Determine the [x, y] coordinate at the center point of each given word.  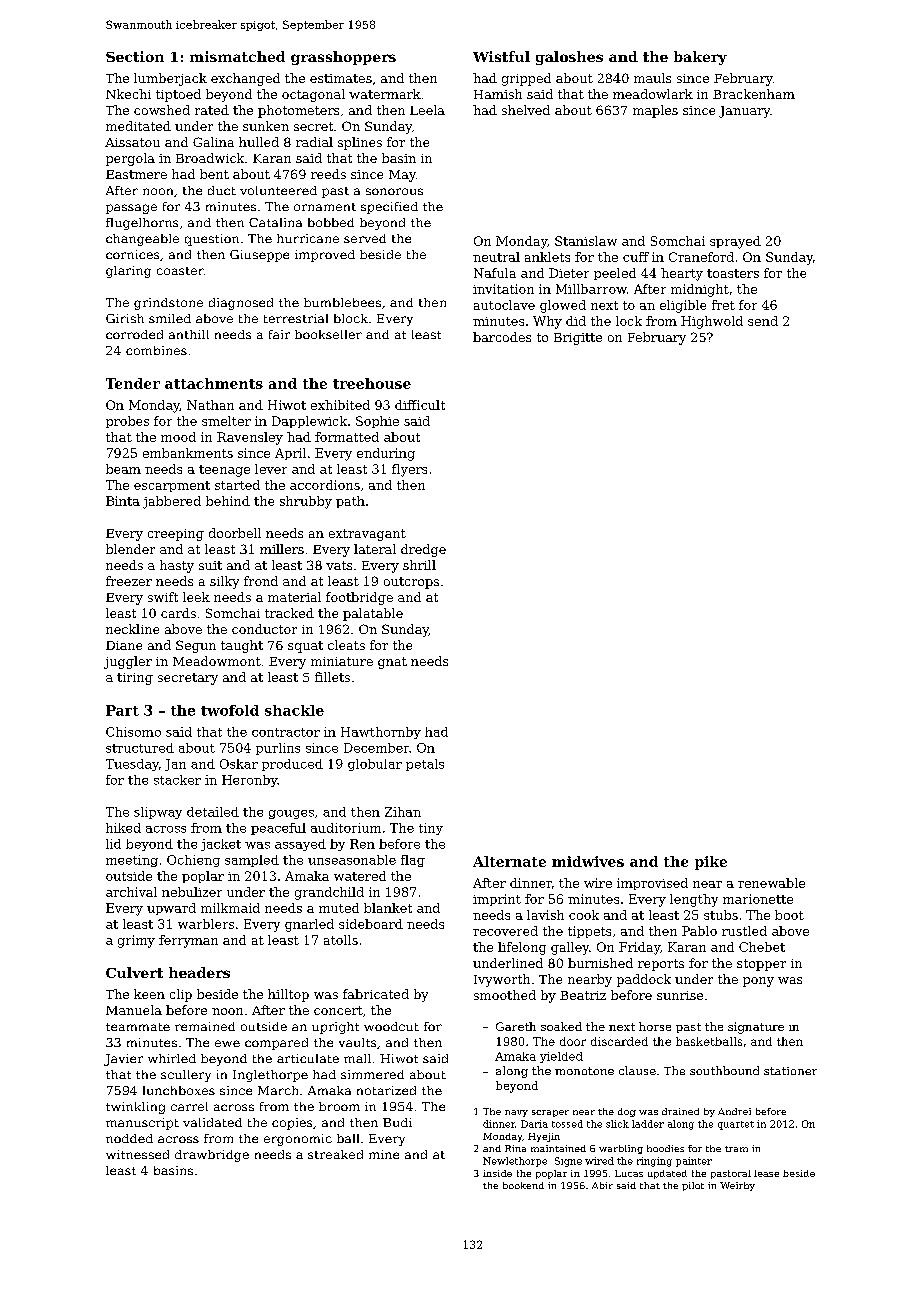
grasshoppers [343, 58]
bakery [700, 58]
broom [339, 1106]
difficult [420, 405]
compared [276, 1044]
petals [425, 765]
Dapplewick [309, 422]
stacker [177, 780]
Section [135, 56]
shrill [419, 565]
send [763, 321]
